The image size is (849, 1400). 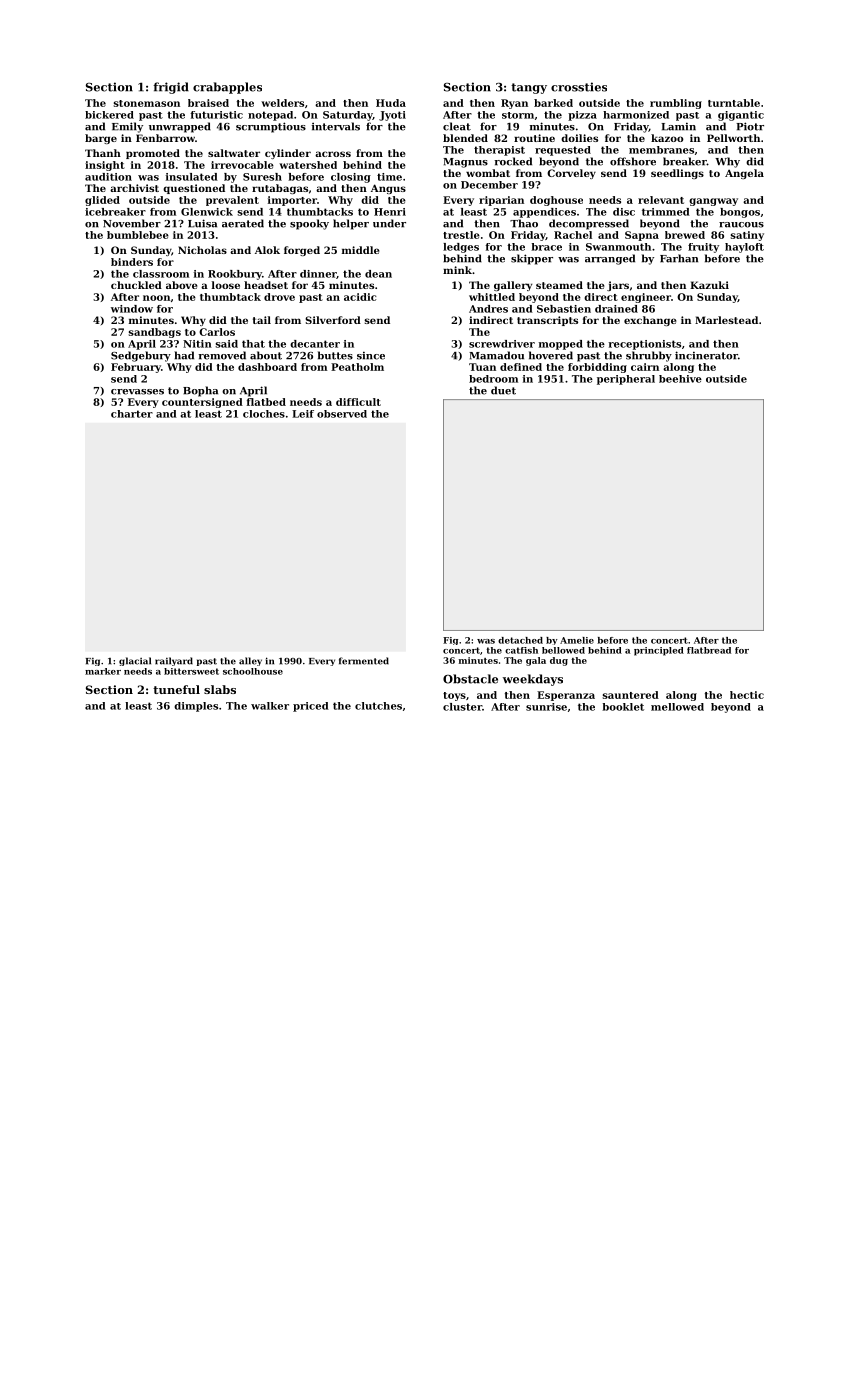 What do you see at coordinates (733, 138) in the document?
I see `Pellworth` at bounding box center [733, 138].
